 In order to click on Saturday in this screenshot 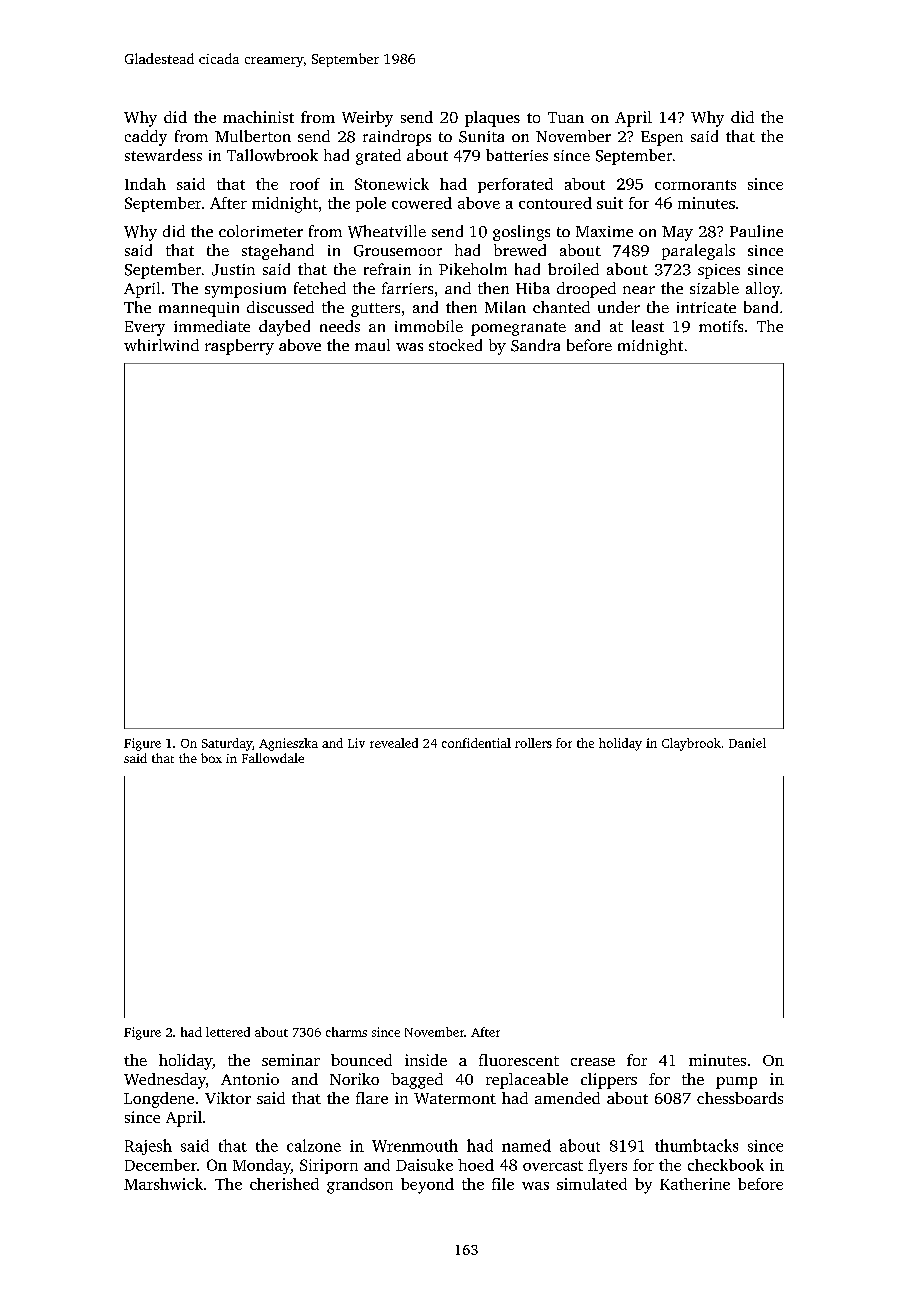, I will do `click(227, 744)`.
